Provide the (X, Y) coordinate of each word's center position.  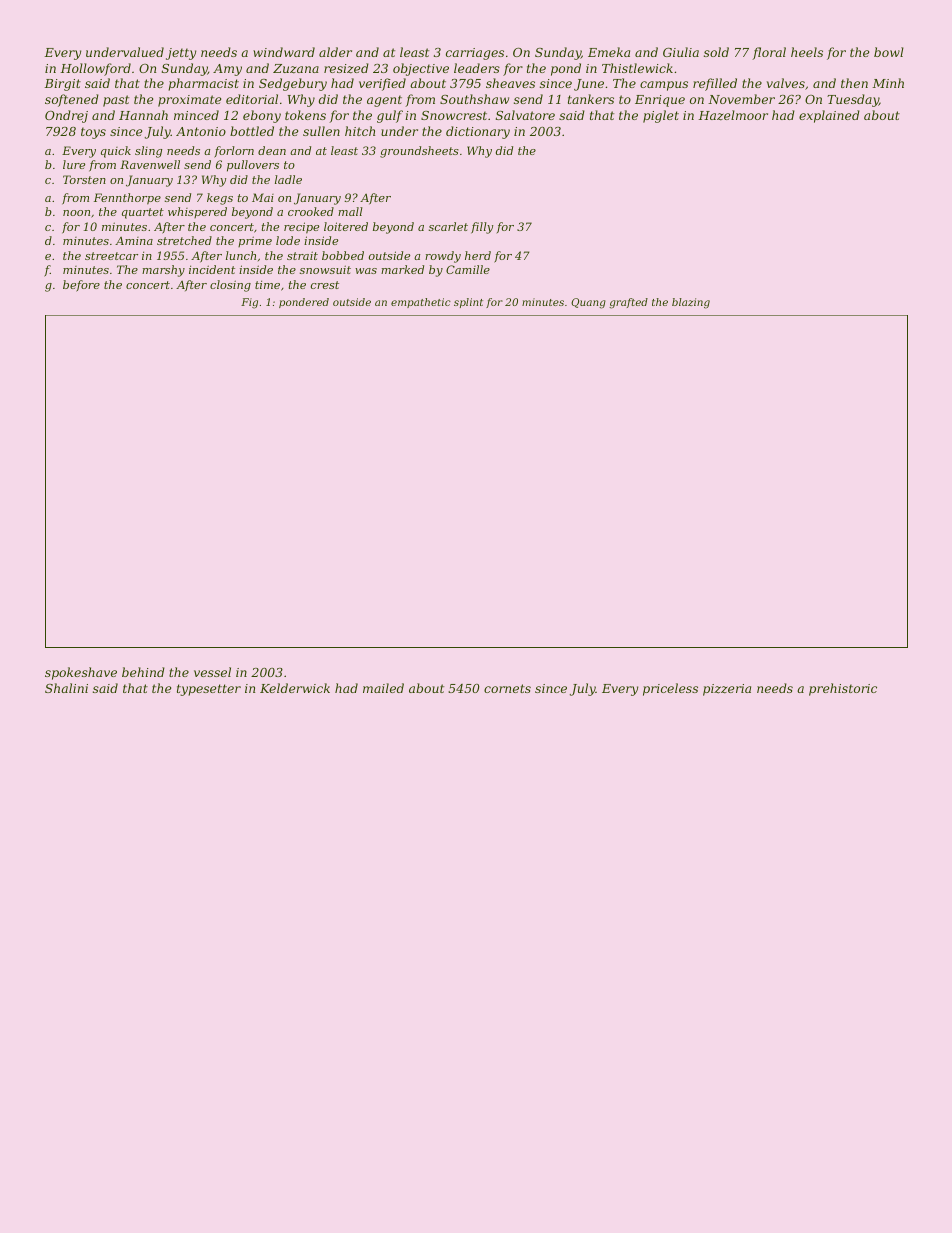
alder (335, 52)
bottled (252, 131)
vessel (212, 672)
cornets (507, 688)
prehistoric (843, 689)
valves (786, 83)
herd (478, 255)
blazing (691, 303)
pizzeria (727, 690)
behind (143, 672)
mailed (383, 688)
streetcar (111, 256)
